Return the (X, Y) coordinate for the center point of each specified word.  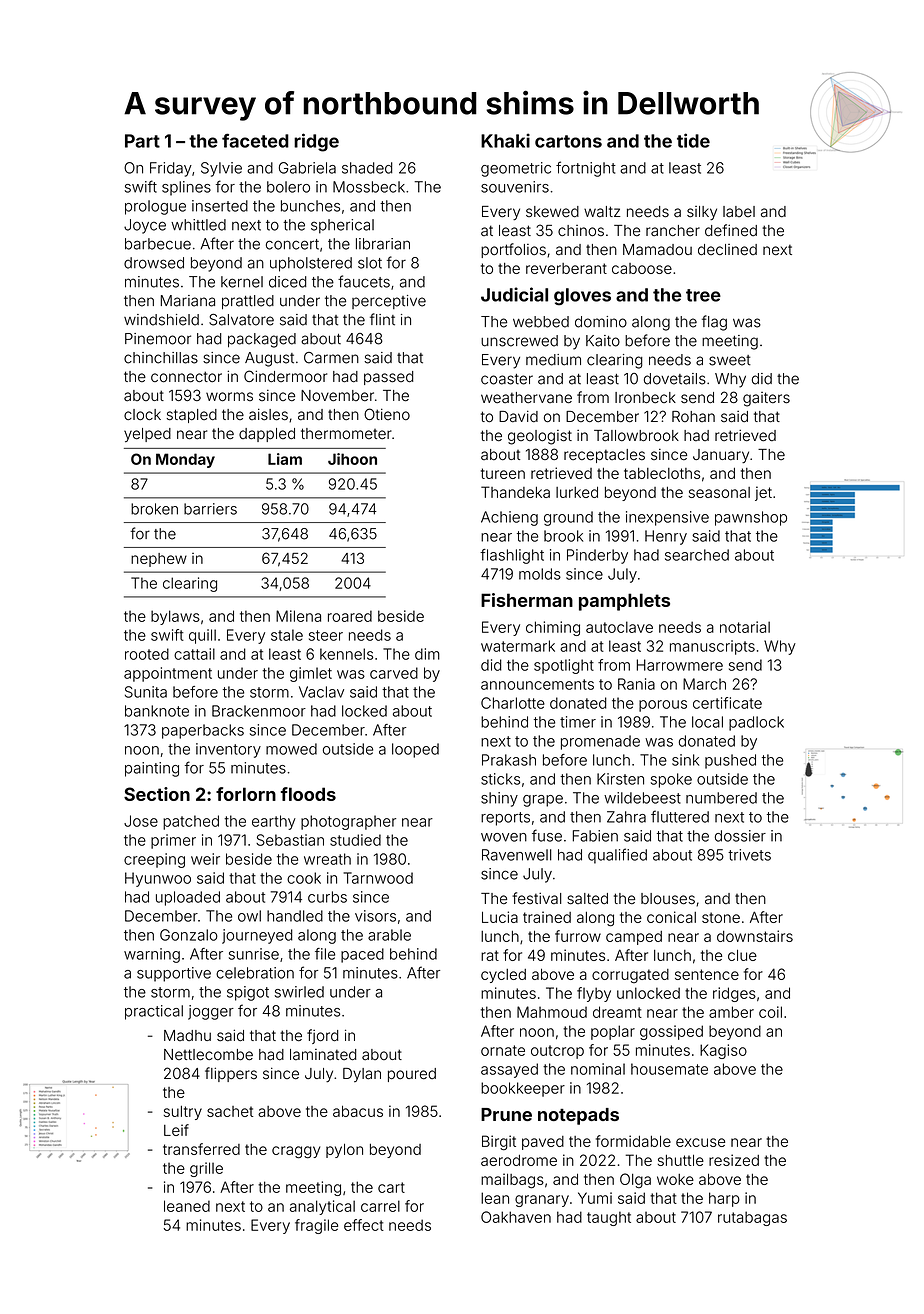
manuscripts (712, 647)
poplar (613, 1032)
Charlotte (513, 703)
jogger (211, 1012)
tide (693, 140)
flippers (231, 1074)
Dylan (362, 1075)
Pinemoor (158, 339)
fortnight (586, 169)
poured (412, 1075)
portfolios (513, 250)
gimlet (311, 674)
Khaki (505, 140)
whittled (198, 225)
